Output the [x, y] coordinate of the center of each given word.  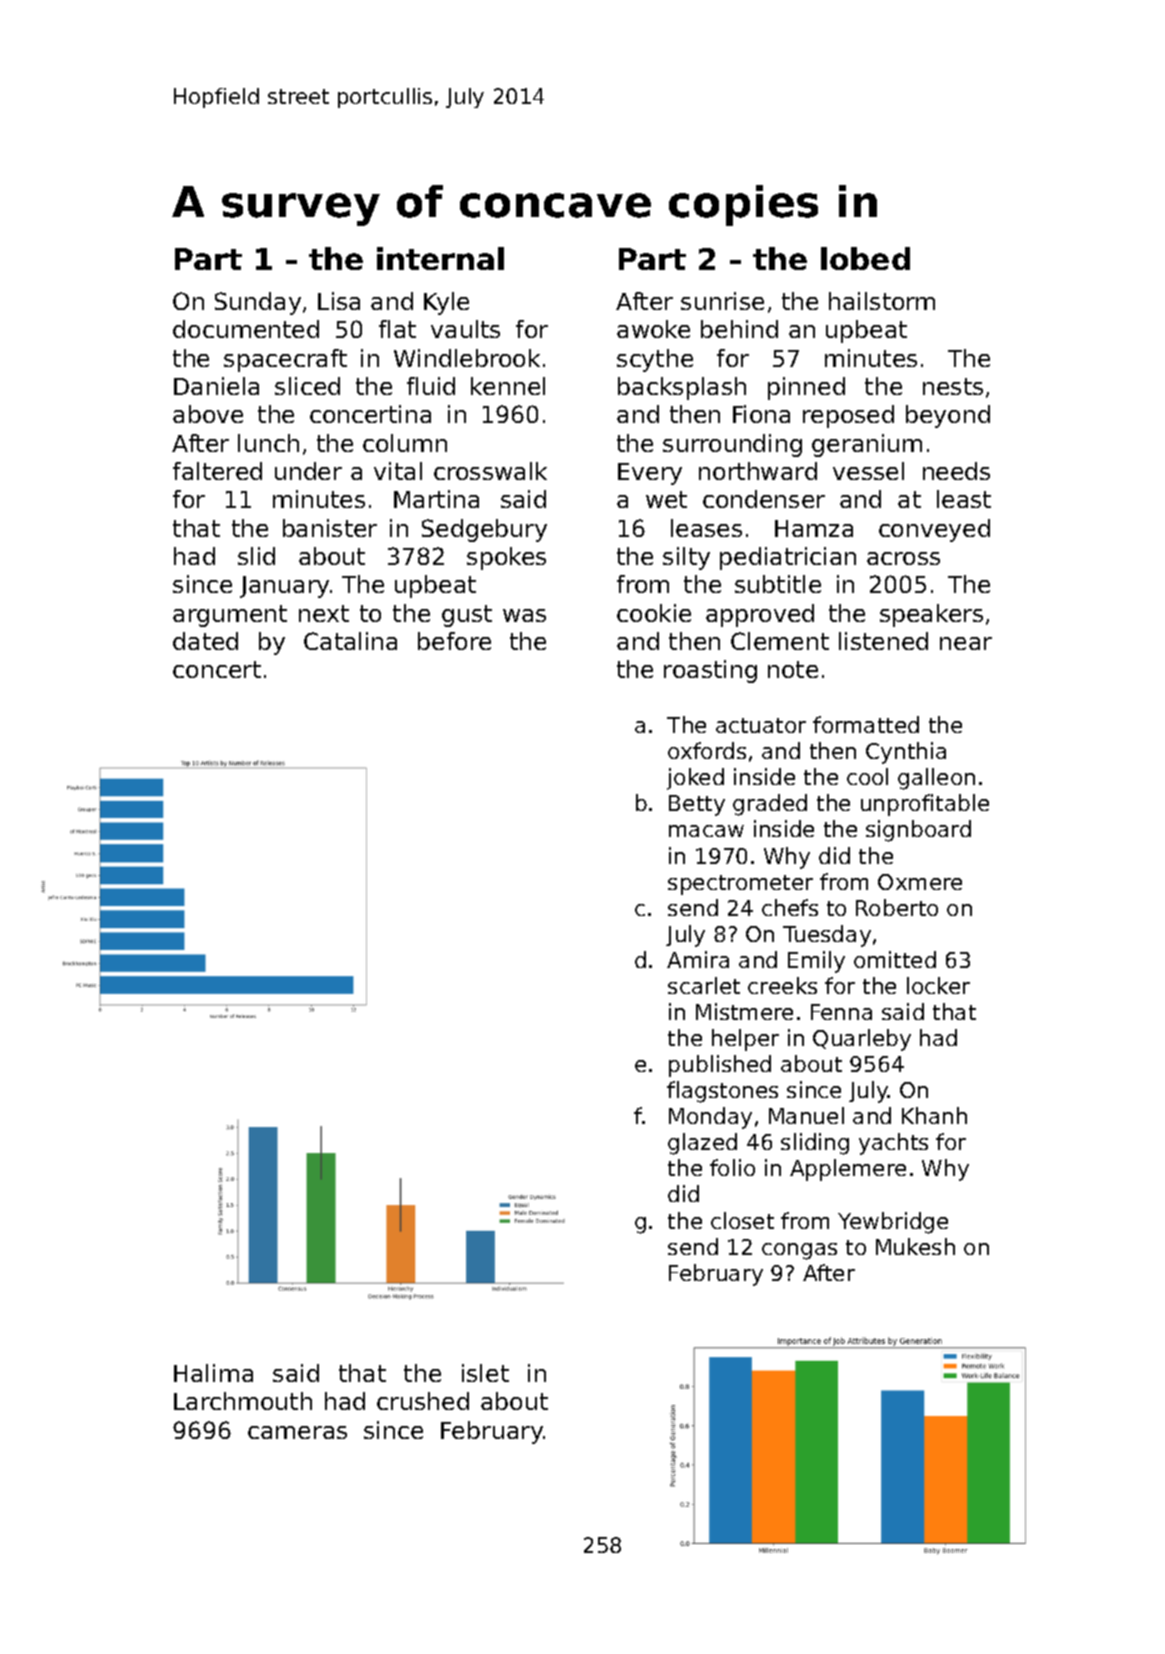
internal [440, 258]
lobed [865, 258]
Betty [697, 805]
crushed [423, 1401]
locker [938, 985]
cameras [297, 1432]
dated [205, 641]
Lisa [339, 301]
